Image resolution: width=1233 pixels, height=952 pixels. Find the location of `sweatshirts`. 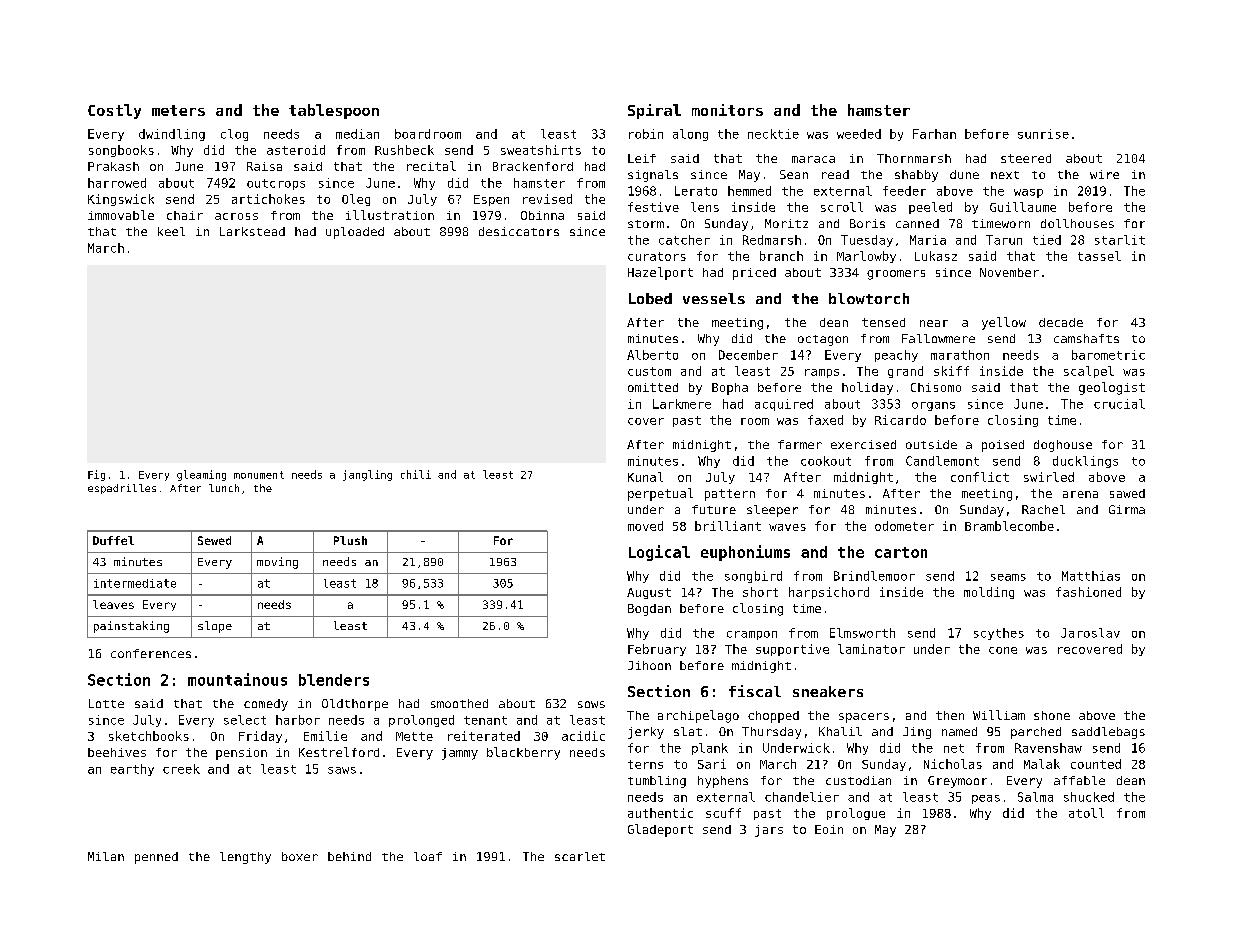

sweatshirts is located at coordinates (541, 150).
